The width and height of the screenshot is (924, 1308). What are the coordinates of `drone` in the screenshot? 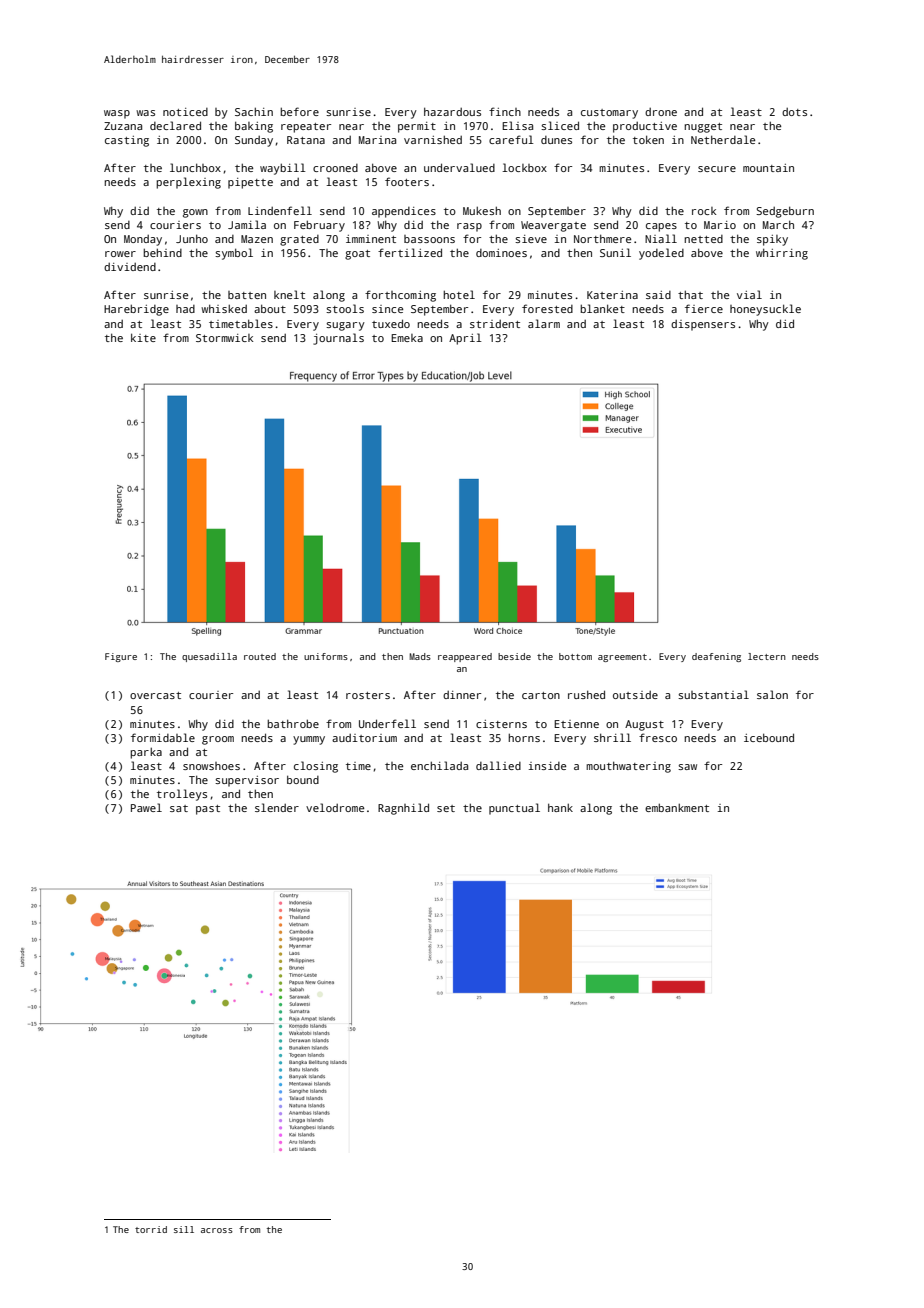 It's located at (661, 112).
